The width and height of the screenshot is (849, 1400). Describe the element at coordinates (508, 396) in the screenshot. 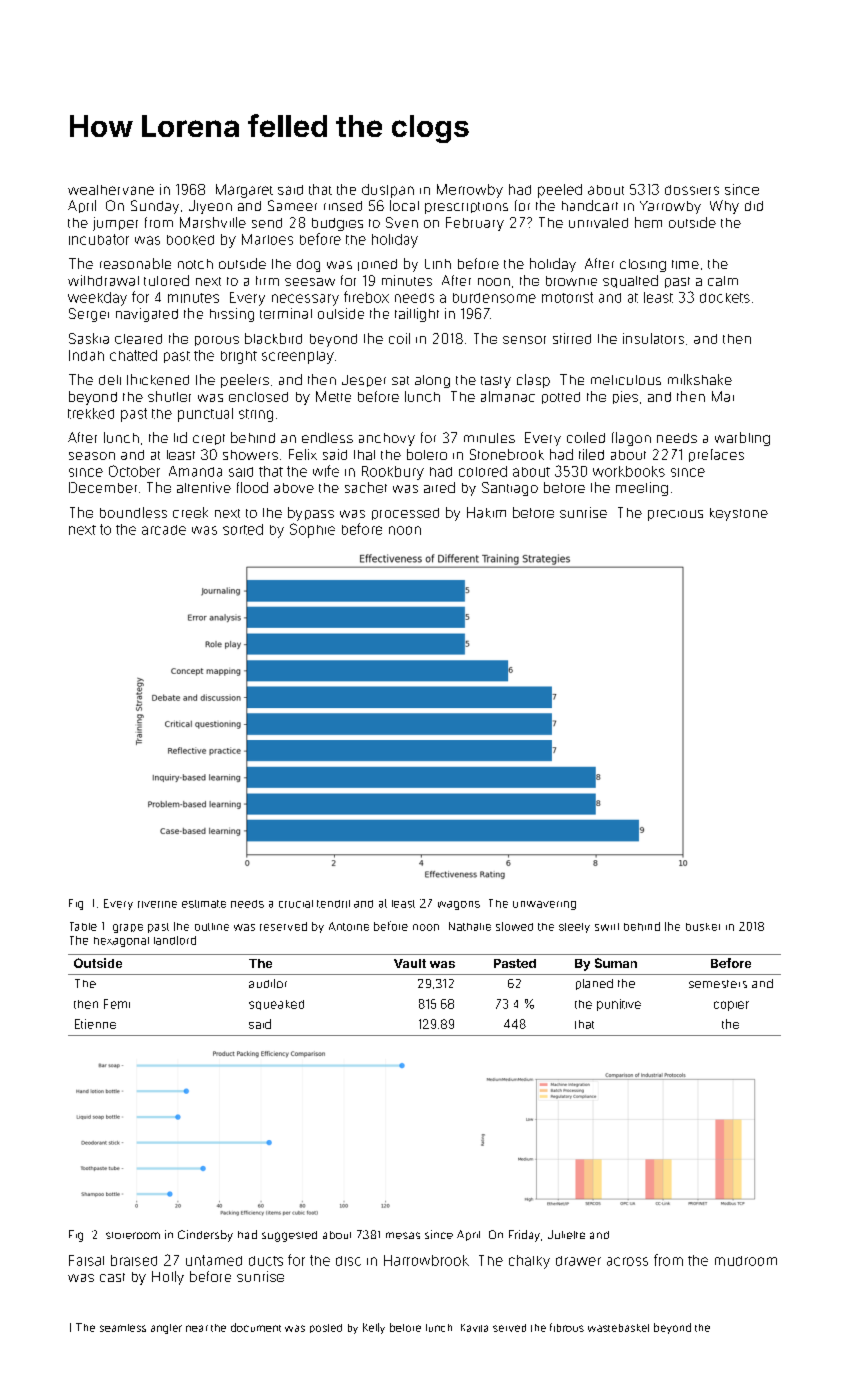

I see `almanac` at that location.
